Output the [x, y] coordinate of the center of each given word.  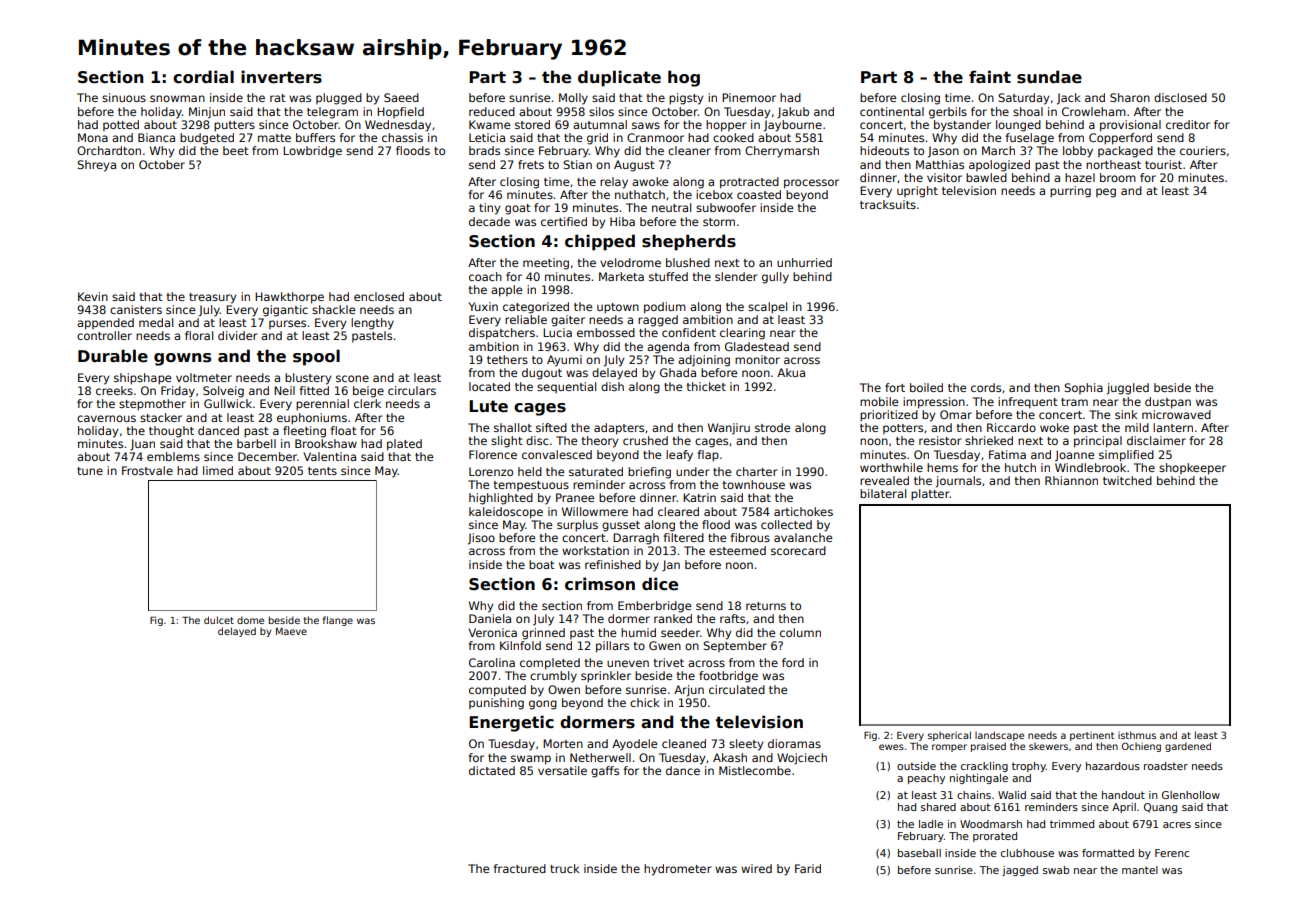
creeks [114, 390]
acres [1177, 825]
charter [756, 471]
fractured [519, 868]
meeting [546, 264]
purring [1070, 192]
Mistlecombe [755, 770]
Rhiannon [1071, 480]
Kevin [93, 296]
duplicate [619, 78]
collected [786, 524]
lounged [1018, 126]
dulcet [219, 620]
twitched [1127, 480]
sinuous [124, 97]
